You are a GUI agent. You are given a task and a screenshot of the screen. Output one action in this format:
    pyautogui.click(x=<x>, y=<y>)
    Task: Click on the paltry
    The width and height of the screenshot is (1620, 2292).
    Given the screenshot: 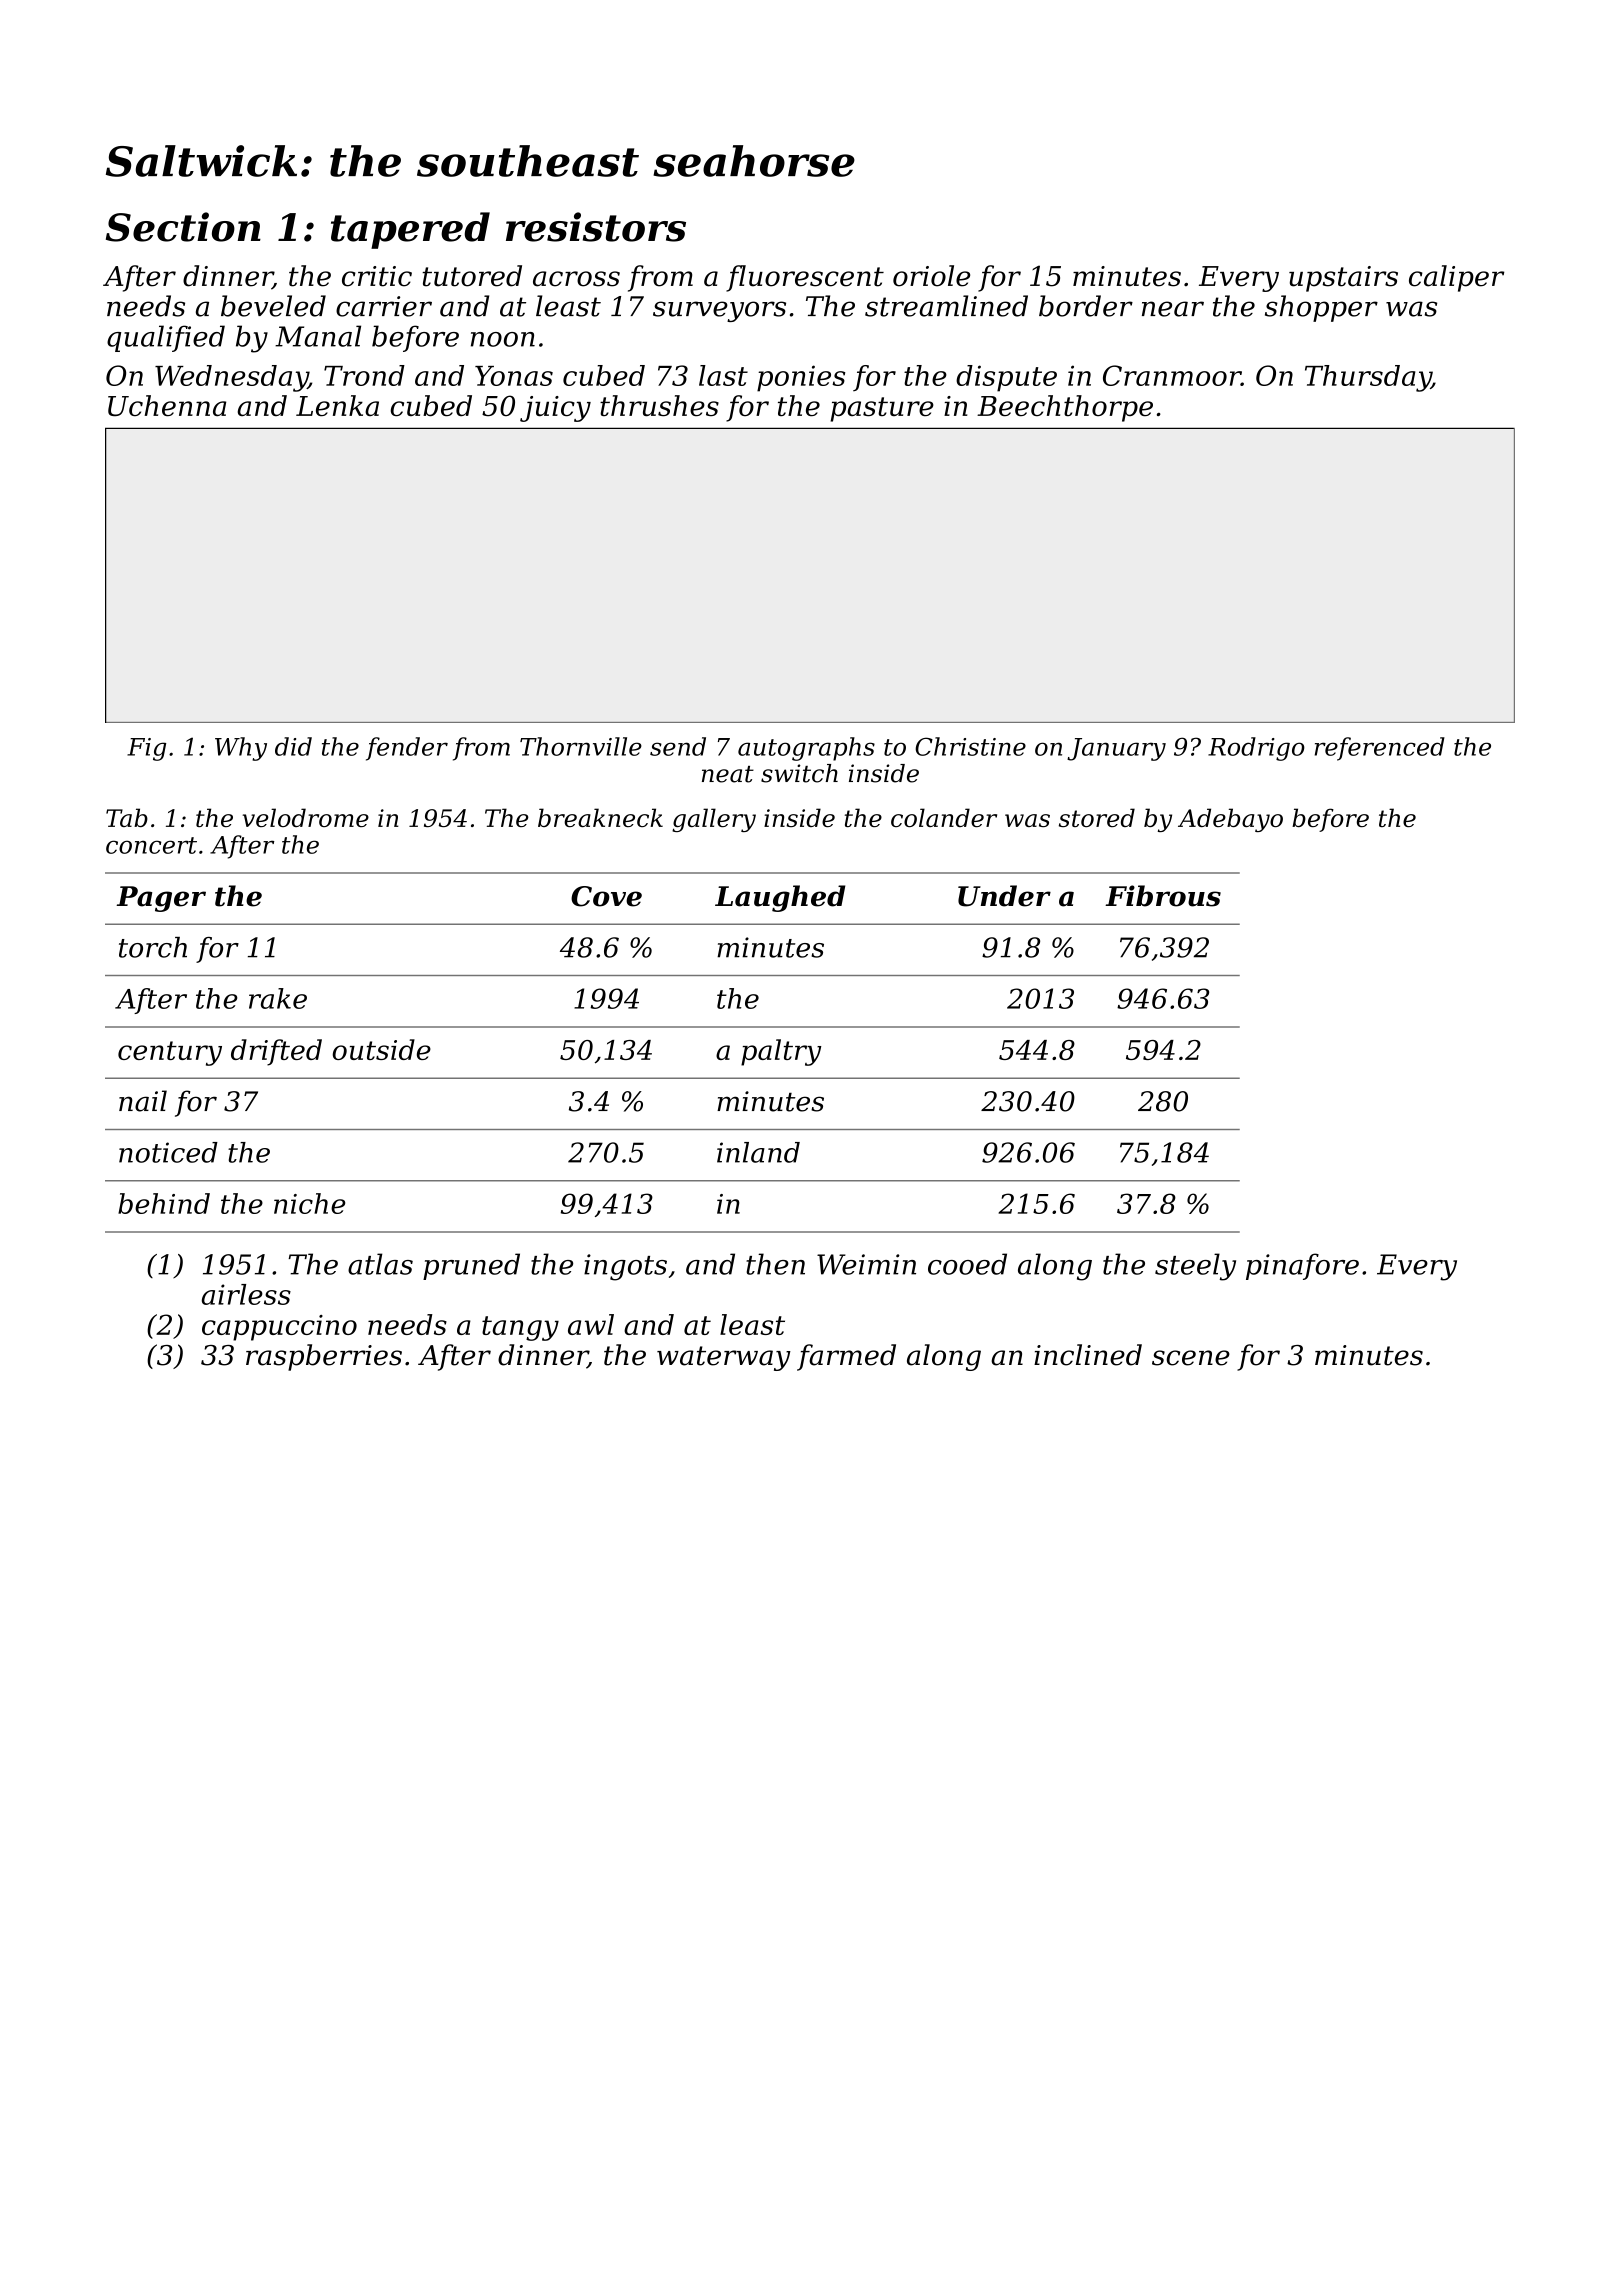 What is the action you would take?
    pyautogui.click(x=781, y=1052)
